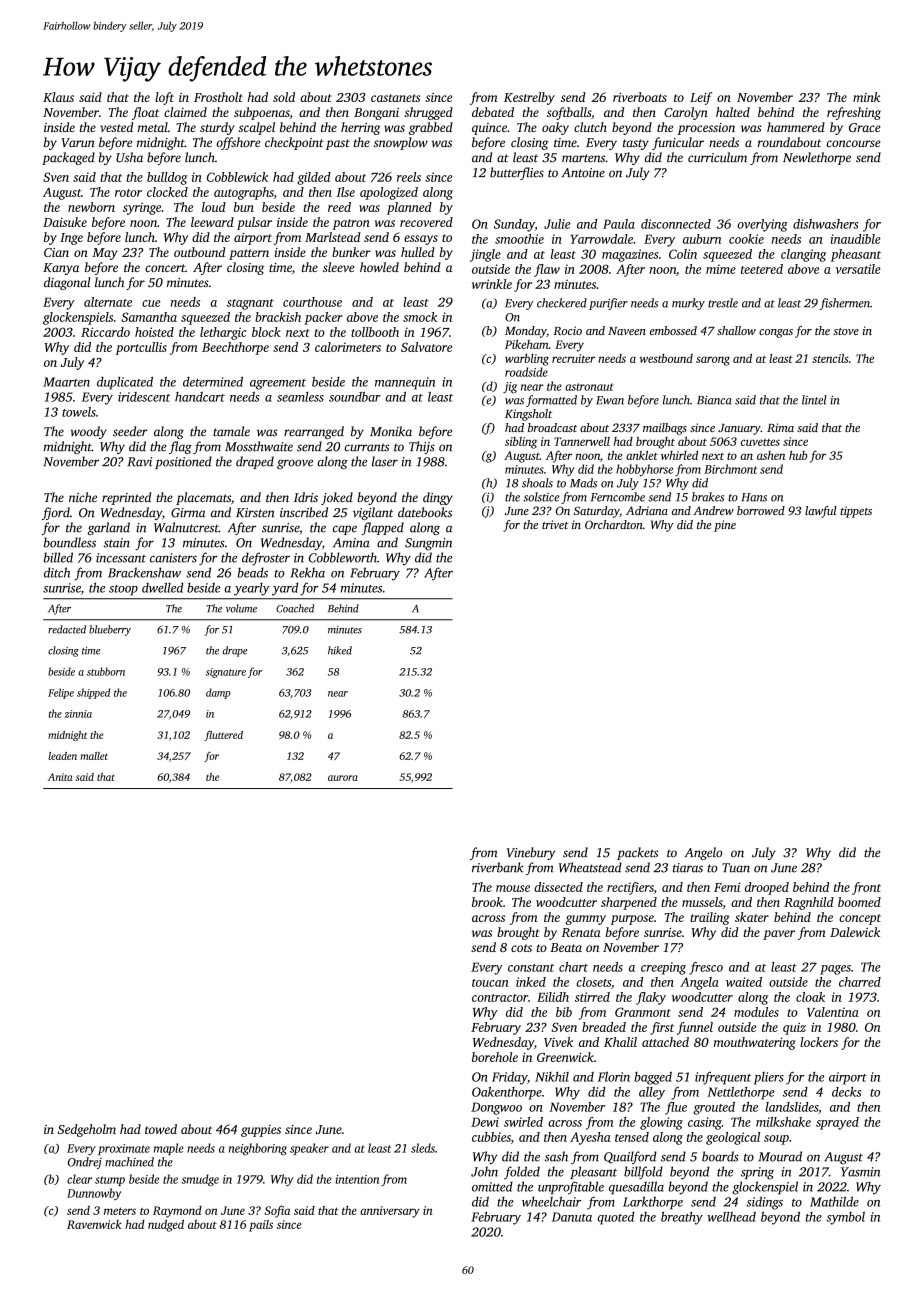 The image size is (924, 1308). What do you see at coordinates (60, 777) in the page?
I see `Anita` at bounding box center [60, 777].
